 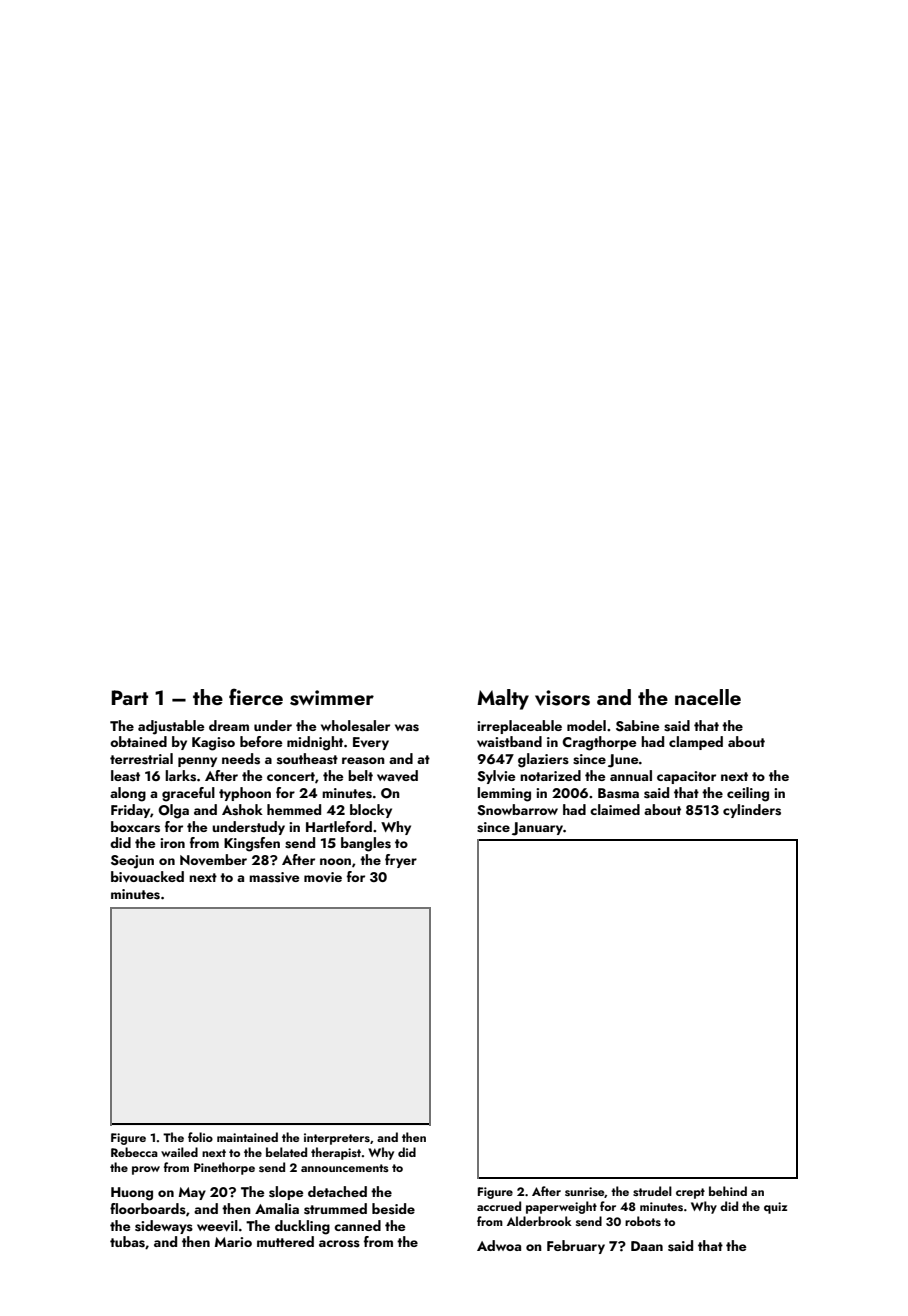 I want to click on fierce, so click(x=256, y=696).
